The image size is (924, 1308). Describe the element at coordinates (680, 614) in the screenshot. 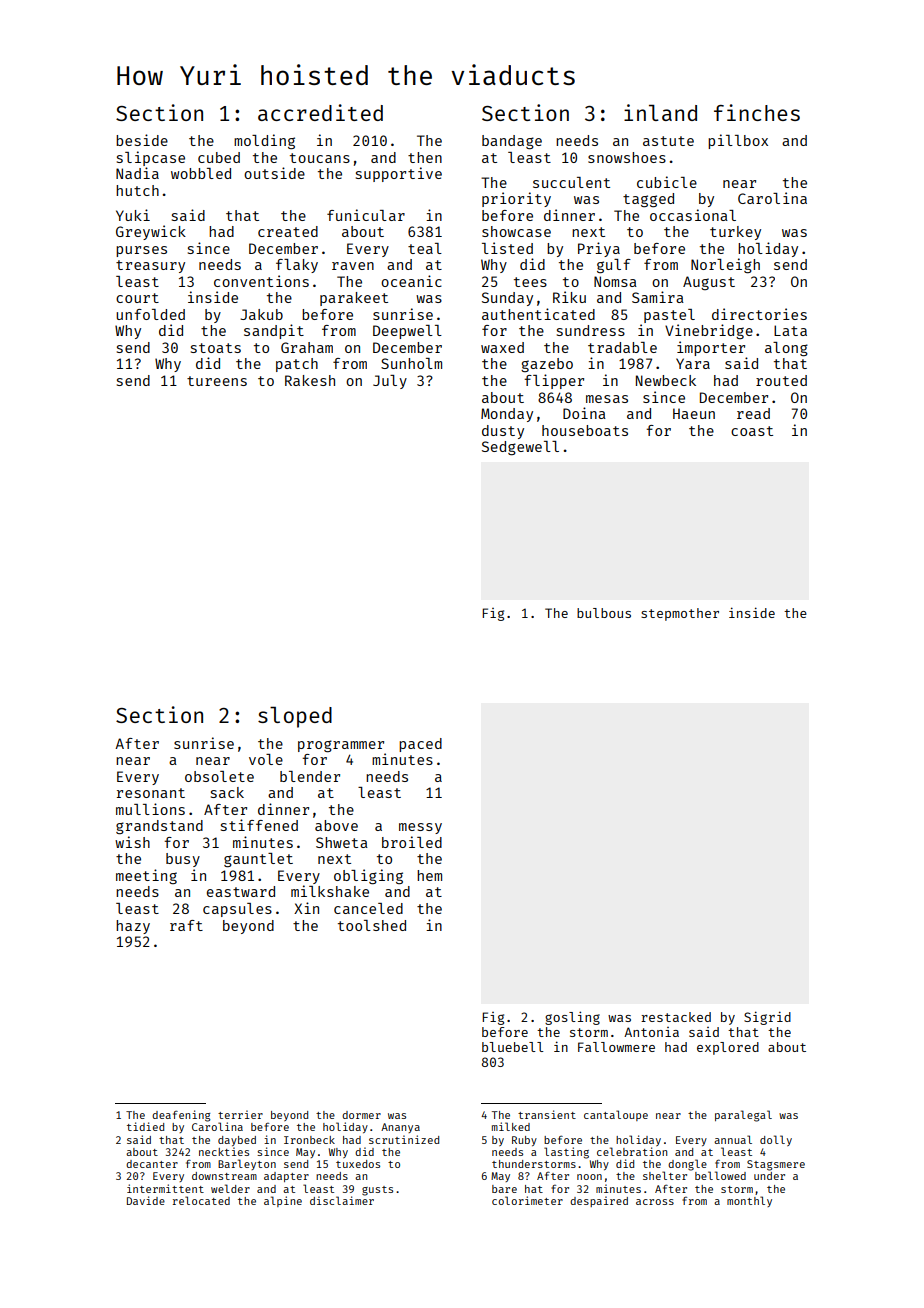

I see `stepmother` at that location.
